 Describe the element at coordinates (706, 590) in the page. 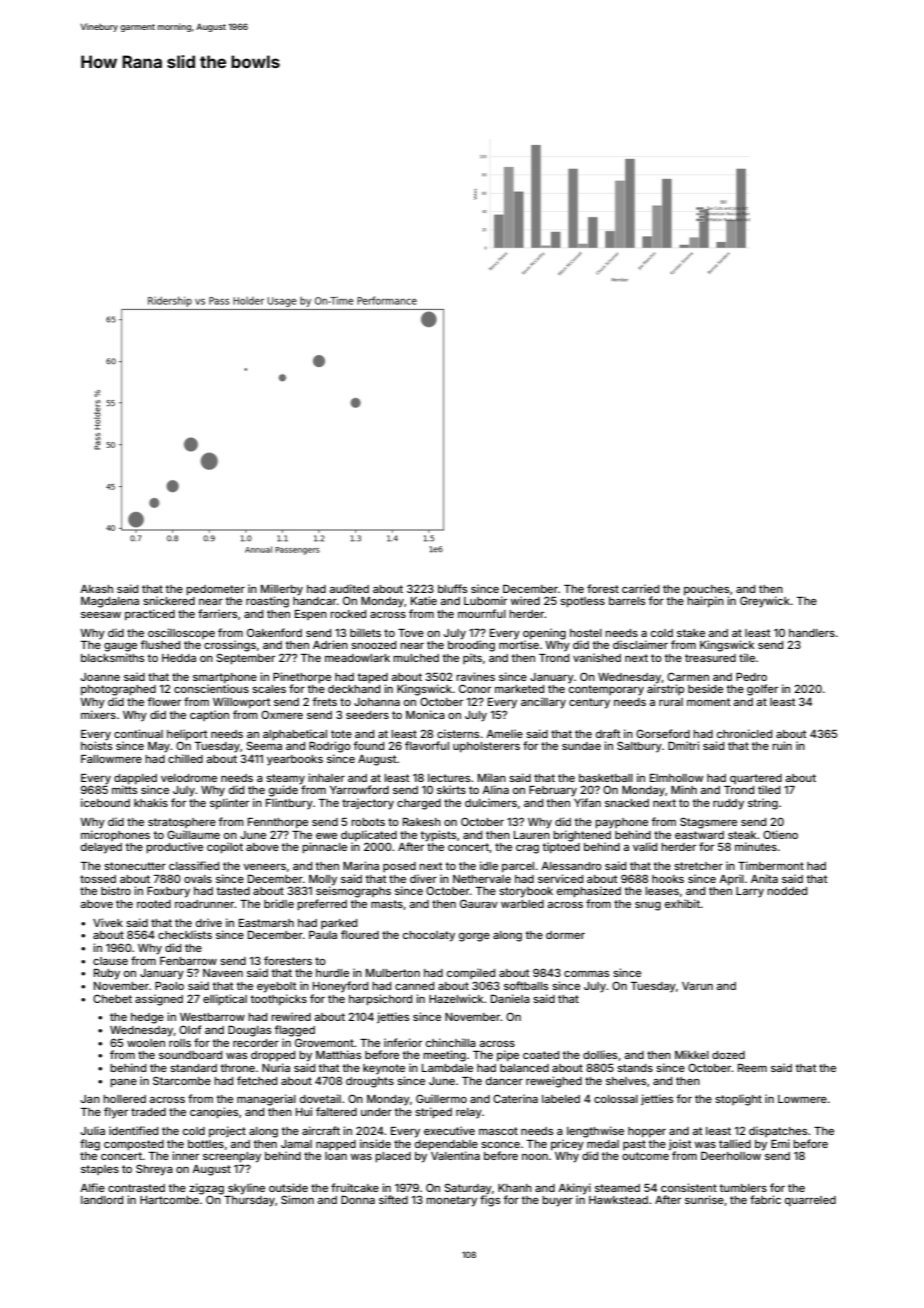

I see `pouches` at that location.
